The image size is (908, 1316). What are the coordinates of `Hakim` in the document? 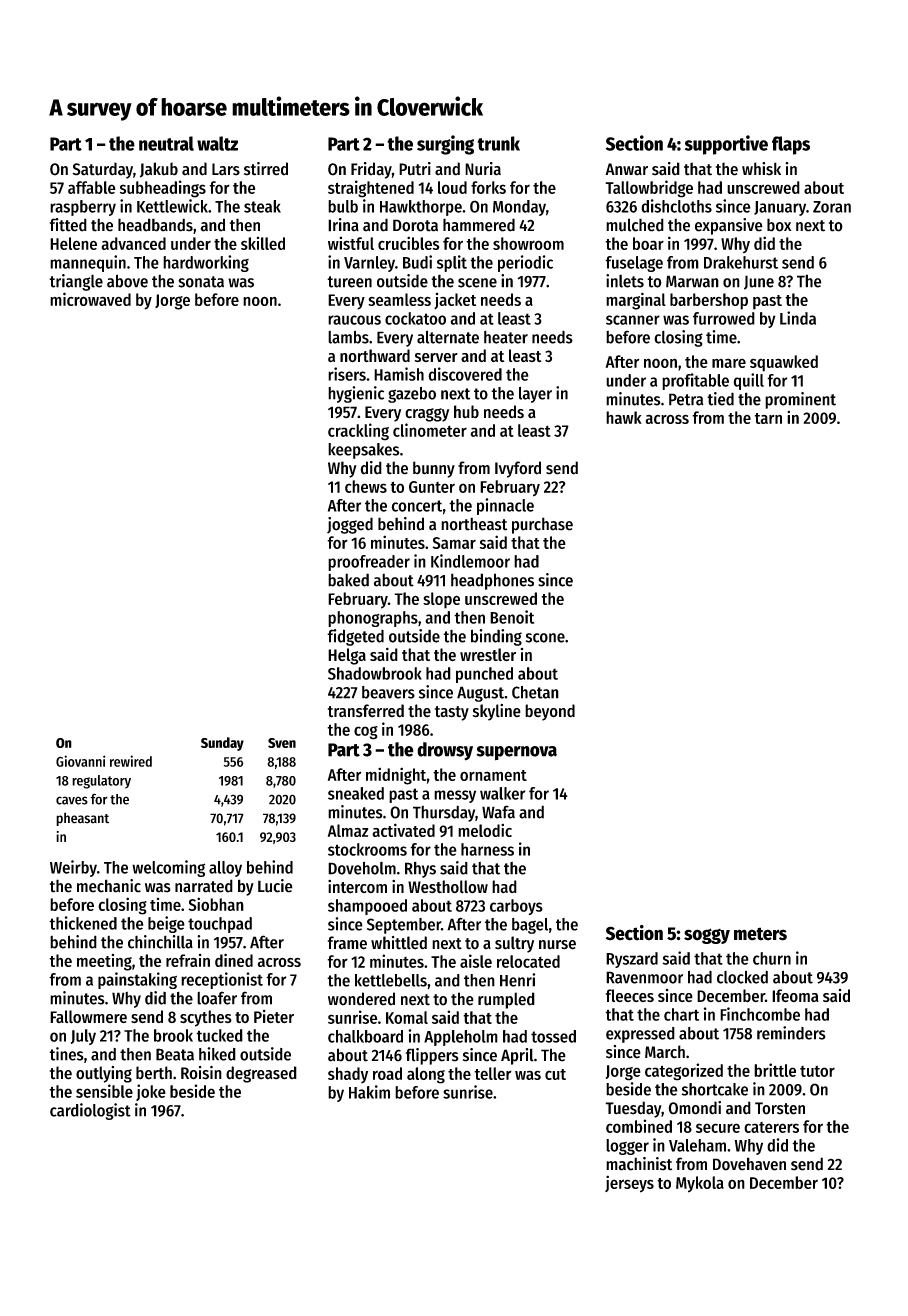 It's located at (369, 1092).
